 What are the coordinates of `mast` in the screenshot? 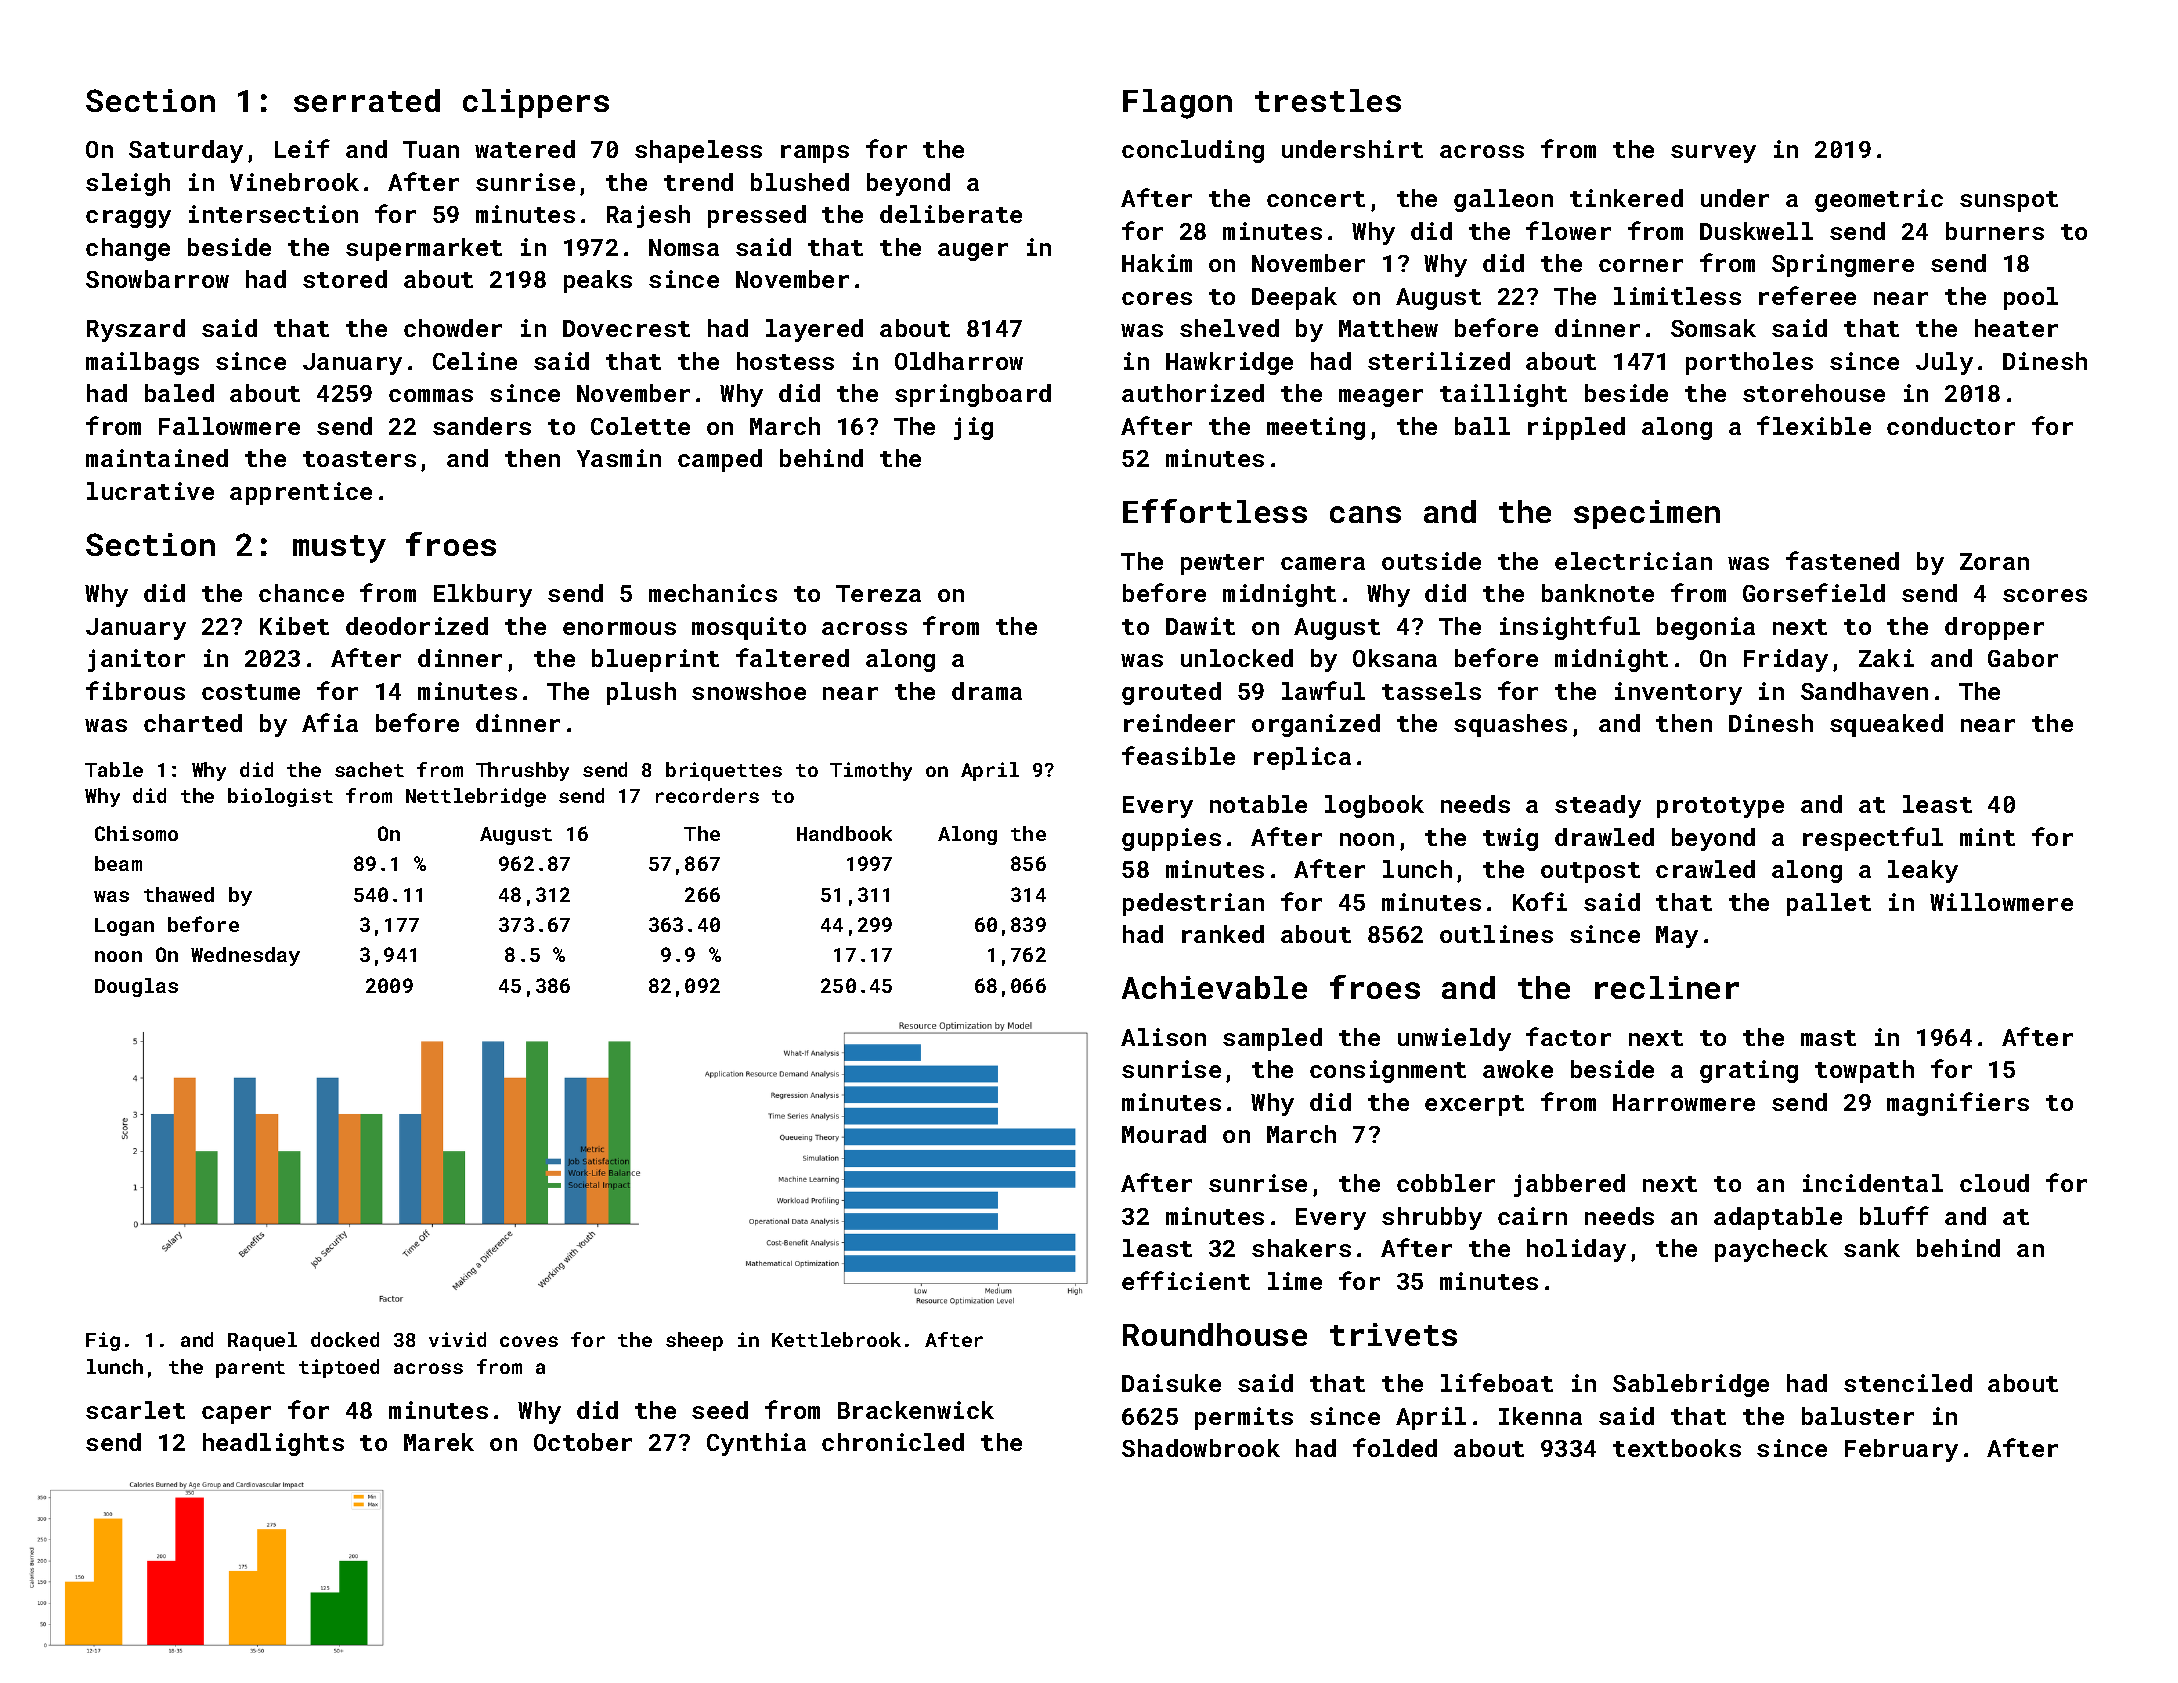 It's located at (1828, 1038).
